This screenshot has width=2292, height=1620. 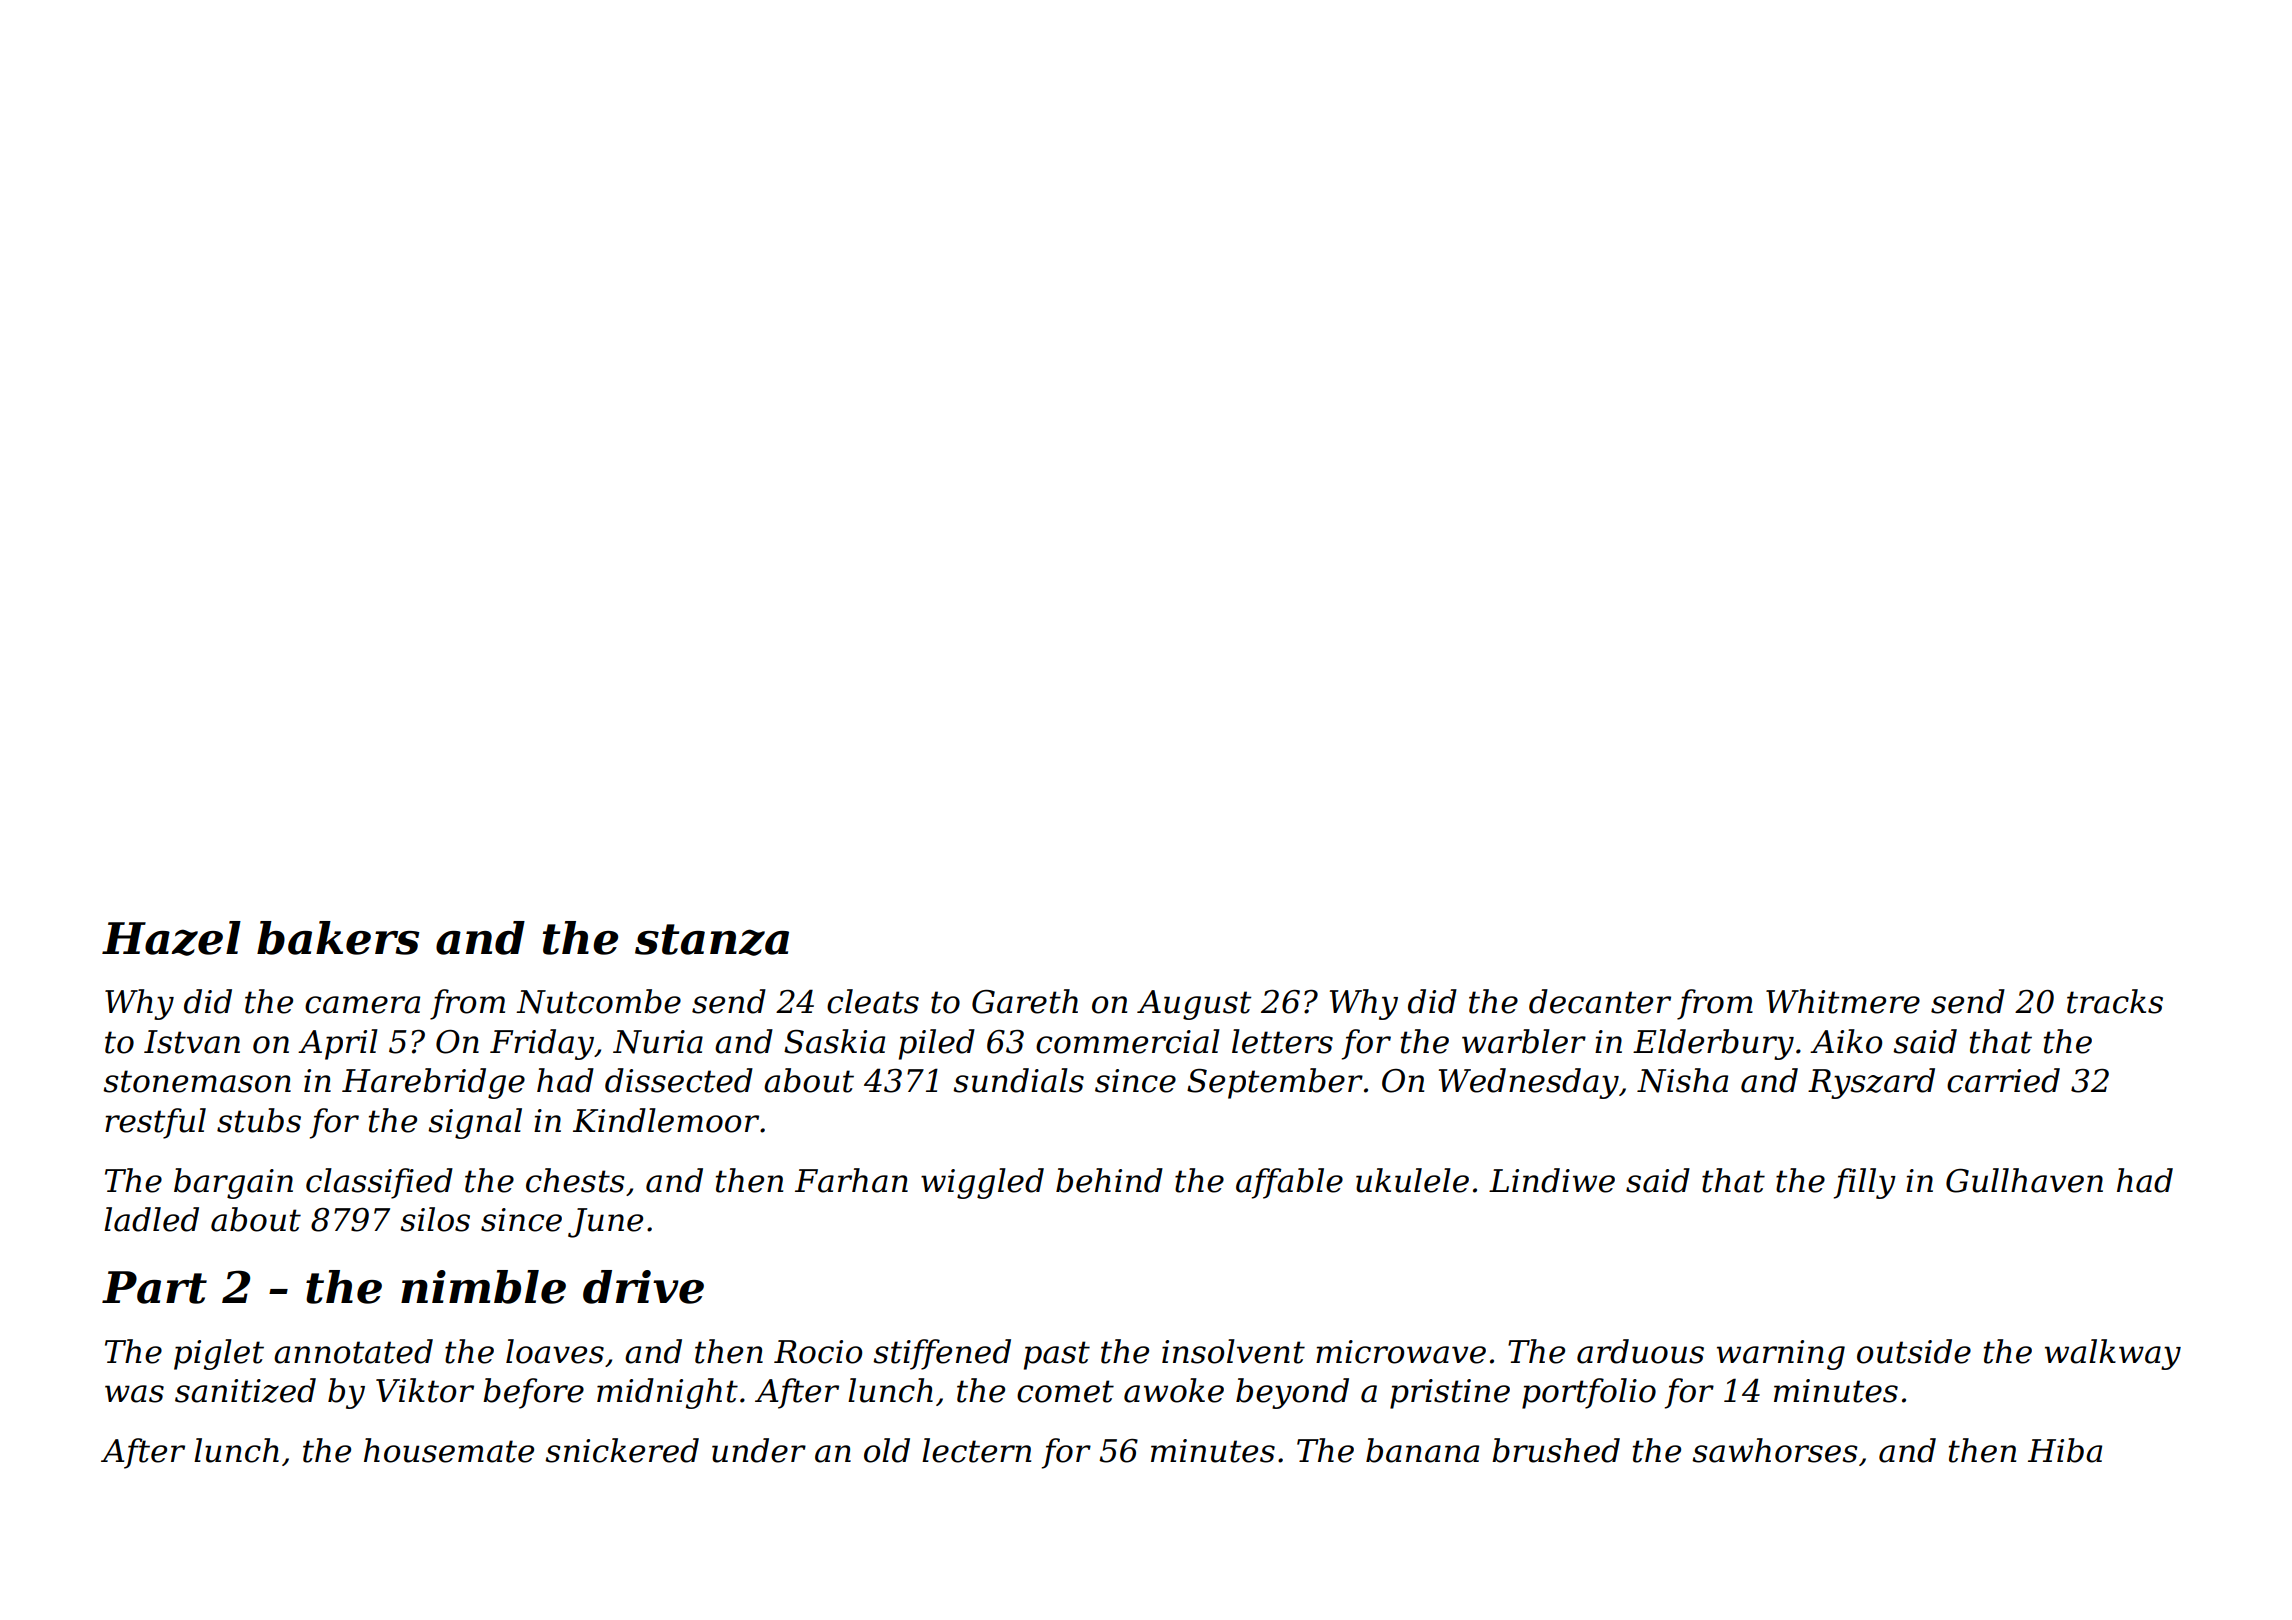 What do you see at coordinates (1194, 1005) in the screenshot?
I see `August` at bounding box center [1194, 1005].
